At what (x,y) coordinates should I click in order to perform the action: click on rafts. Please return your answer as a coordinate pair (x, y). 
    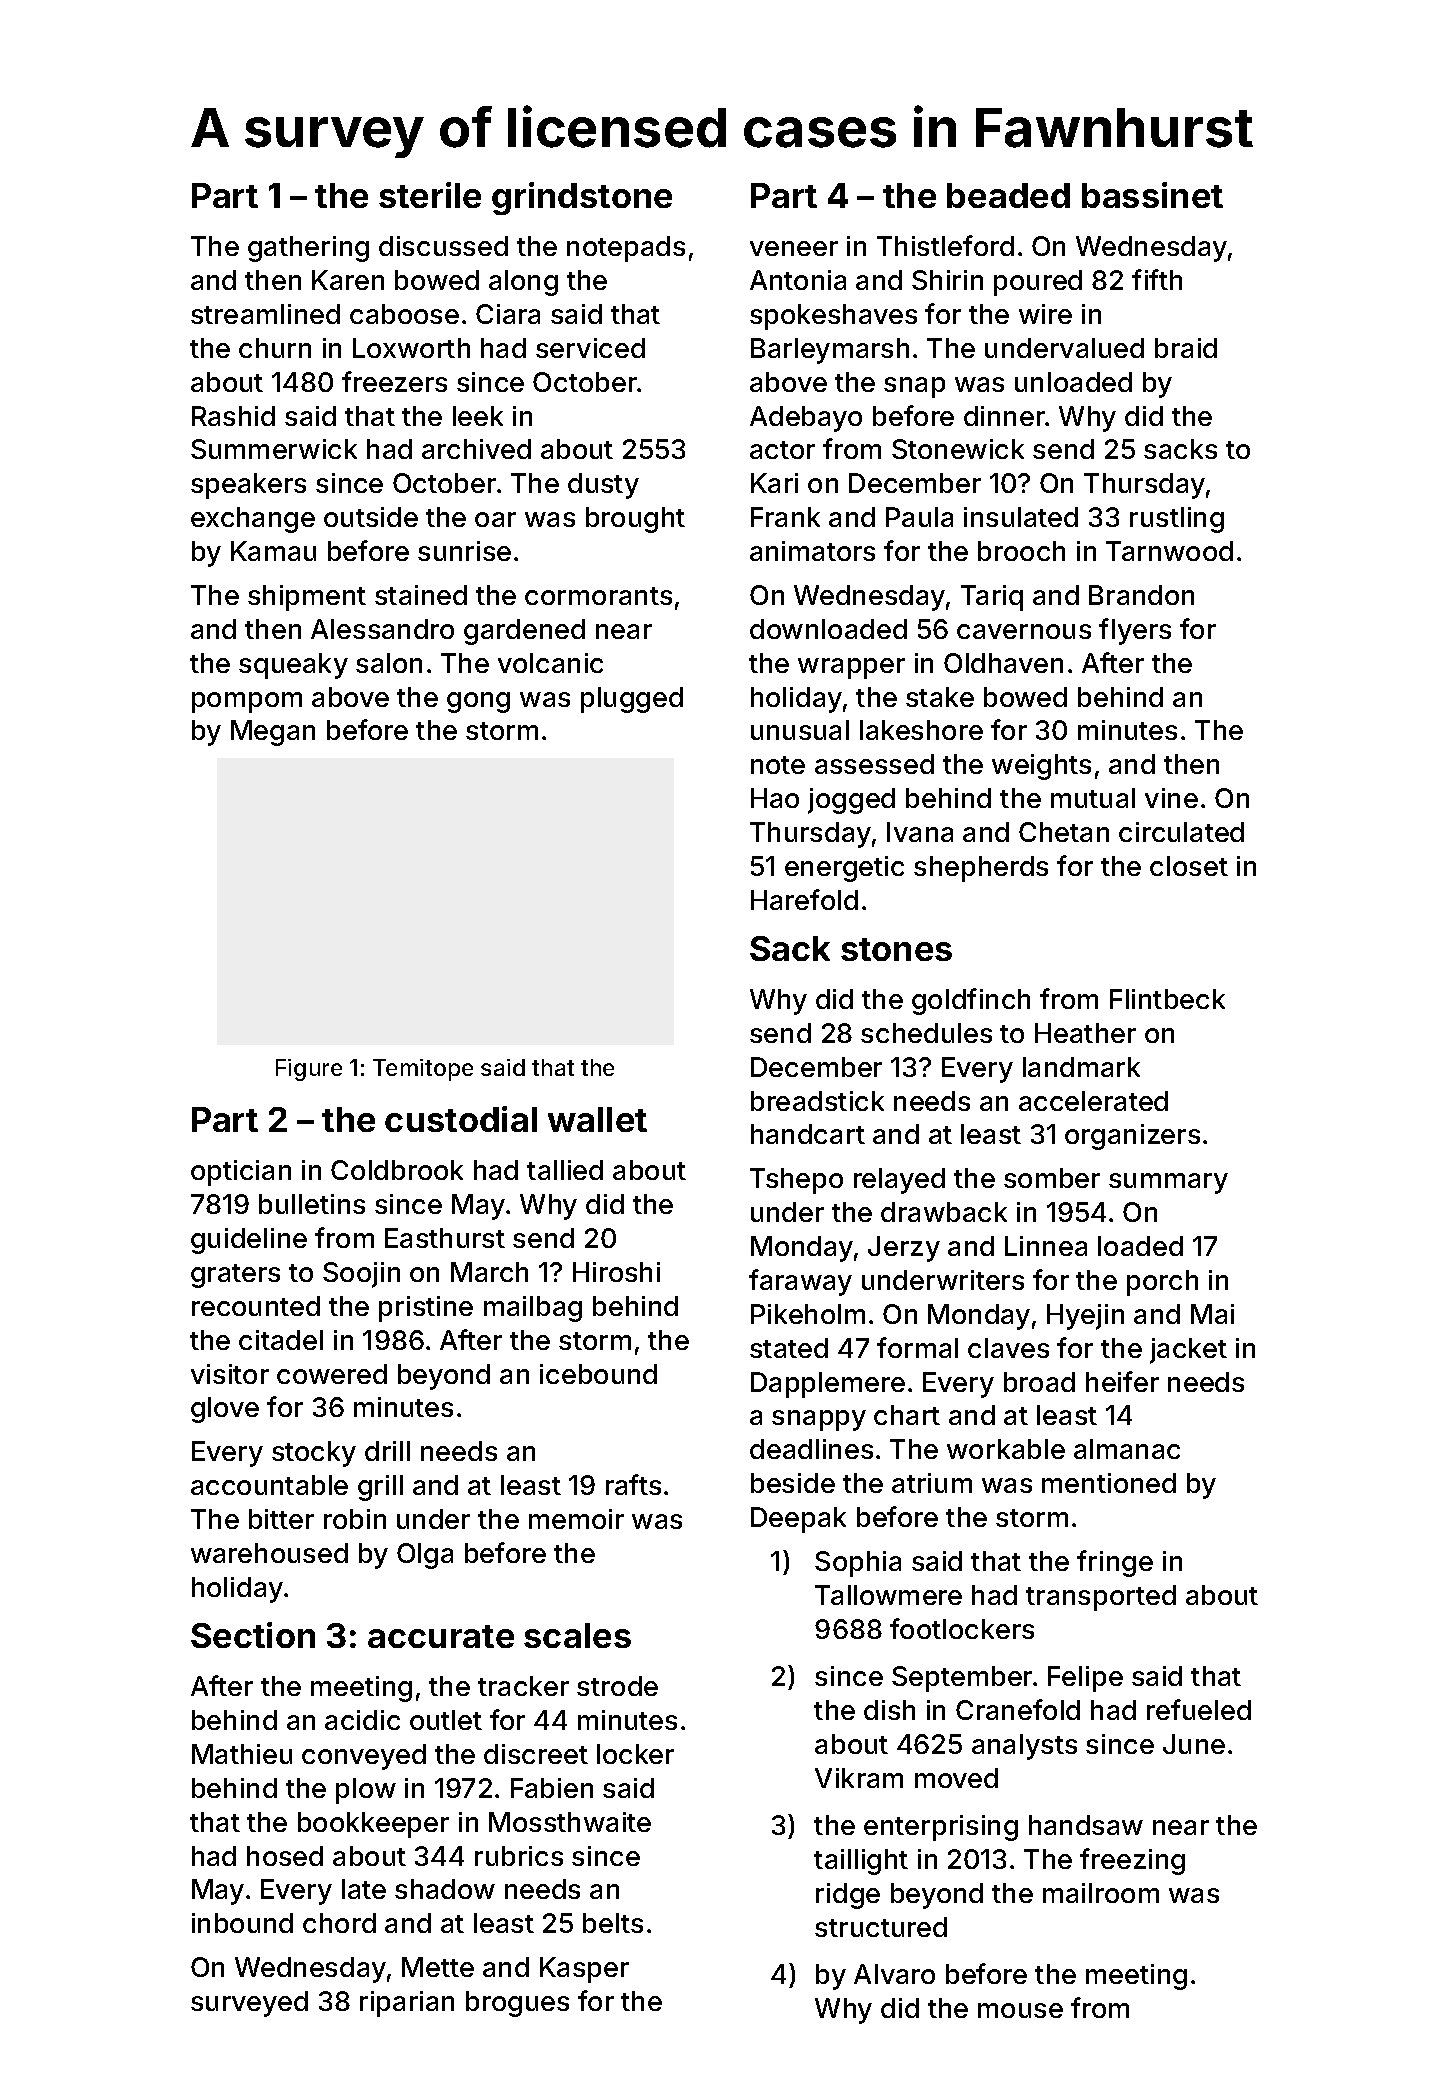
    Looking at the image, I should click on (633, 1484).
